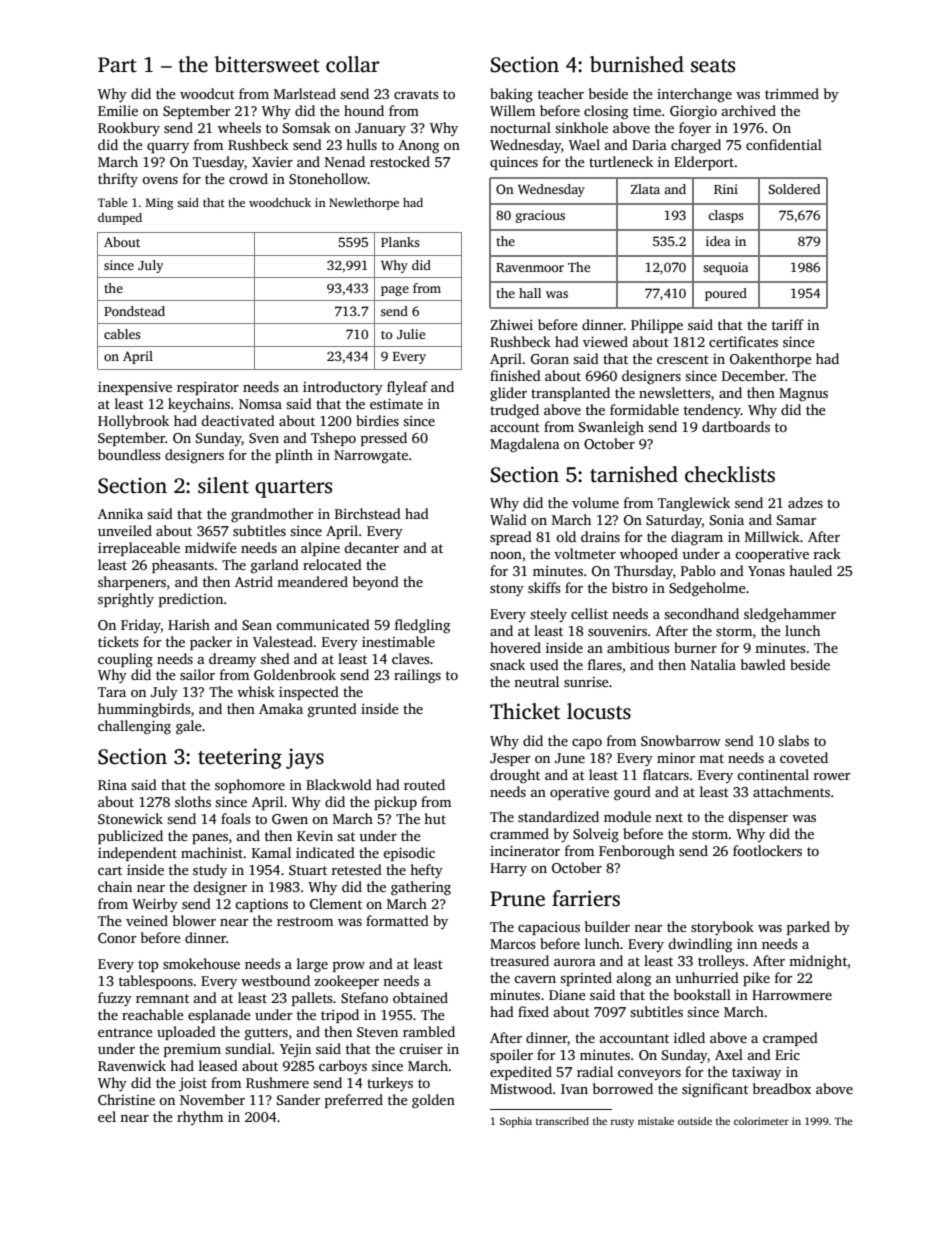 This screenshot has height=1233, width=952. Describe the element at coordinates (516, 1122) in the screenshot. I see `Sophia` at that location.
